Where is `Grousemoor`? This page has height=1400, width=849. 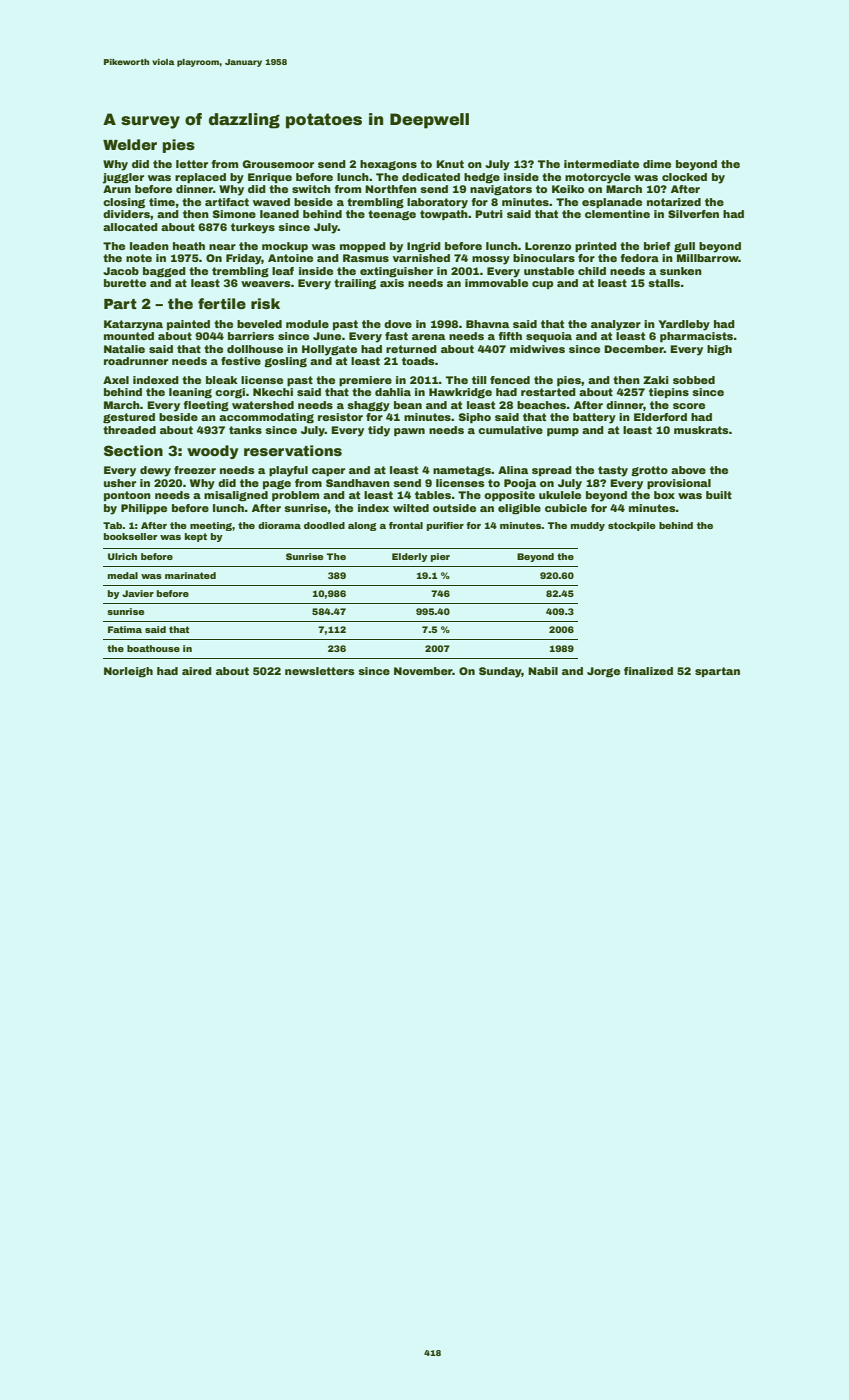 Grousemoor is located at coordinates (278, 164).
